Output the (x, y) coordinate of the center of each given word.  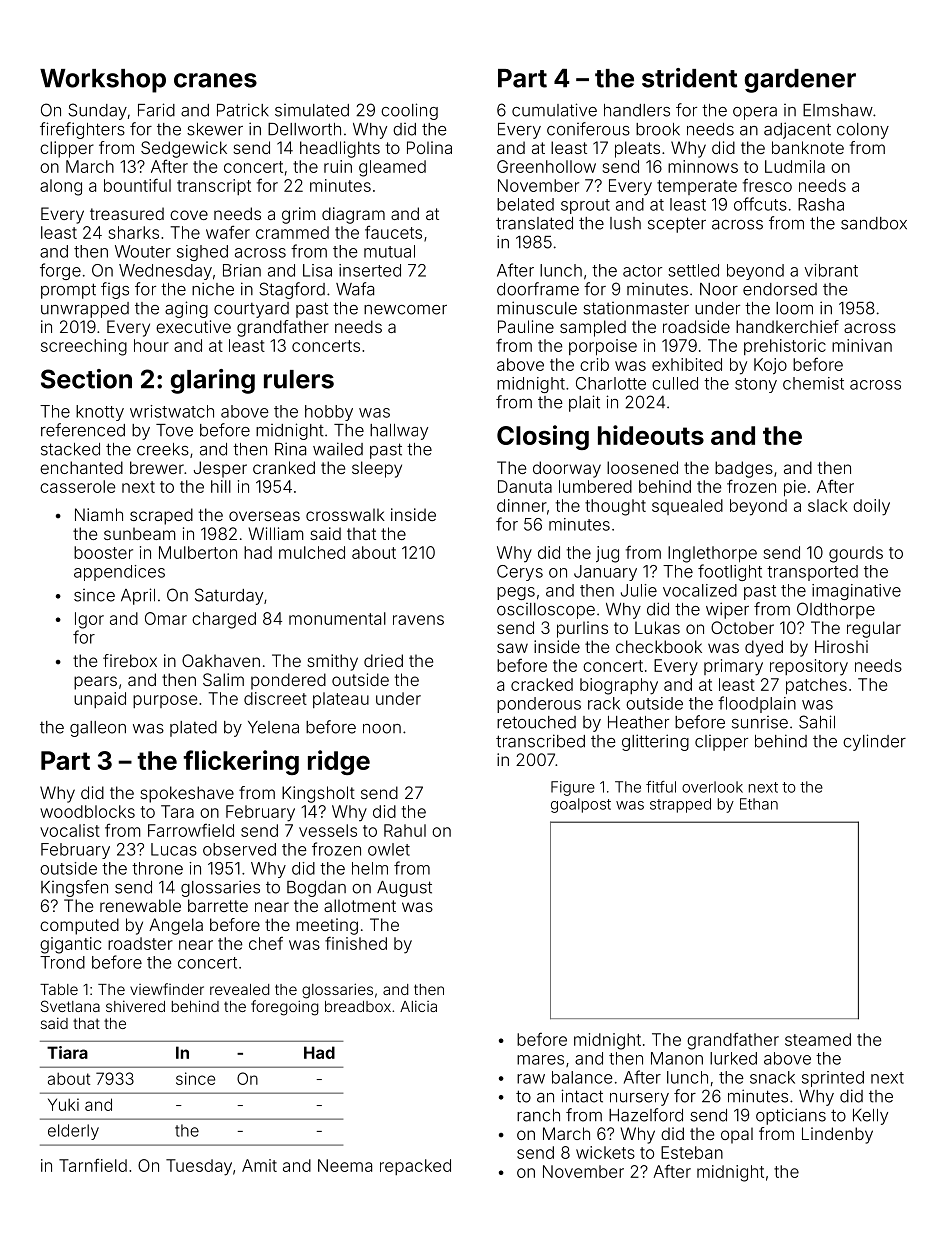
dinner (522, 505)
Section (86, 379)
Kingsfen (74, 888)
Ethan (759, 804)
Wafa (355, 289)
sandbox (874, 223)
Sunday (97, 111)
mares (540, 1060)
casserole (77, 486)
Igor (89, 620)
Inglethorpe (712, 554)
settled (693, 270)
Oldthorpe (836, 610)
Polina (429, 147)
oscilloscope (546, 611)
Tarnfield (93, 1165)
